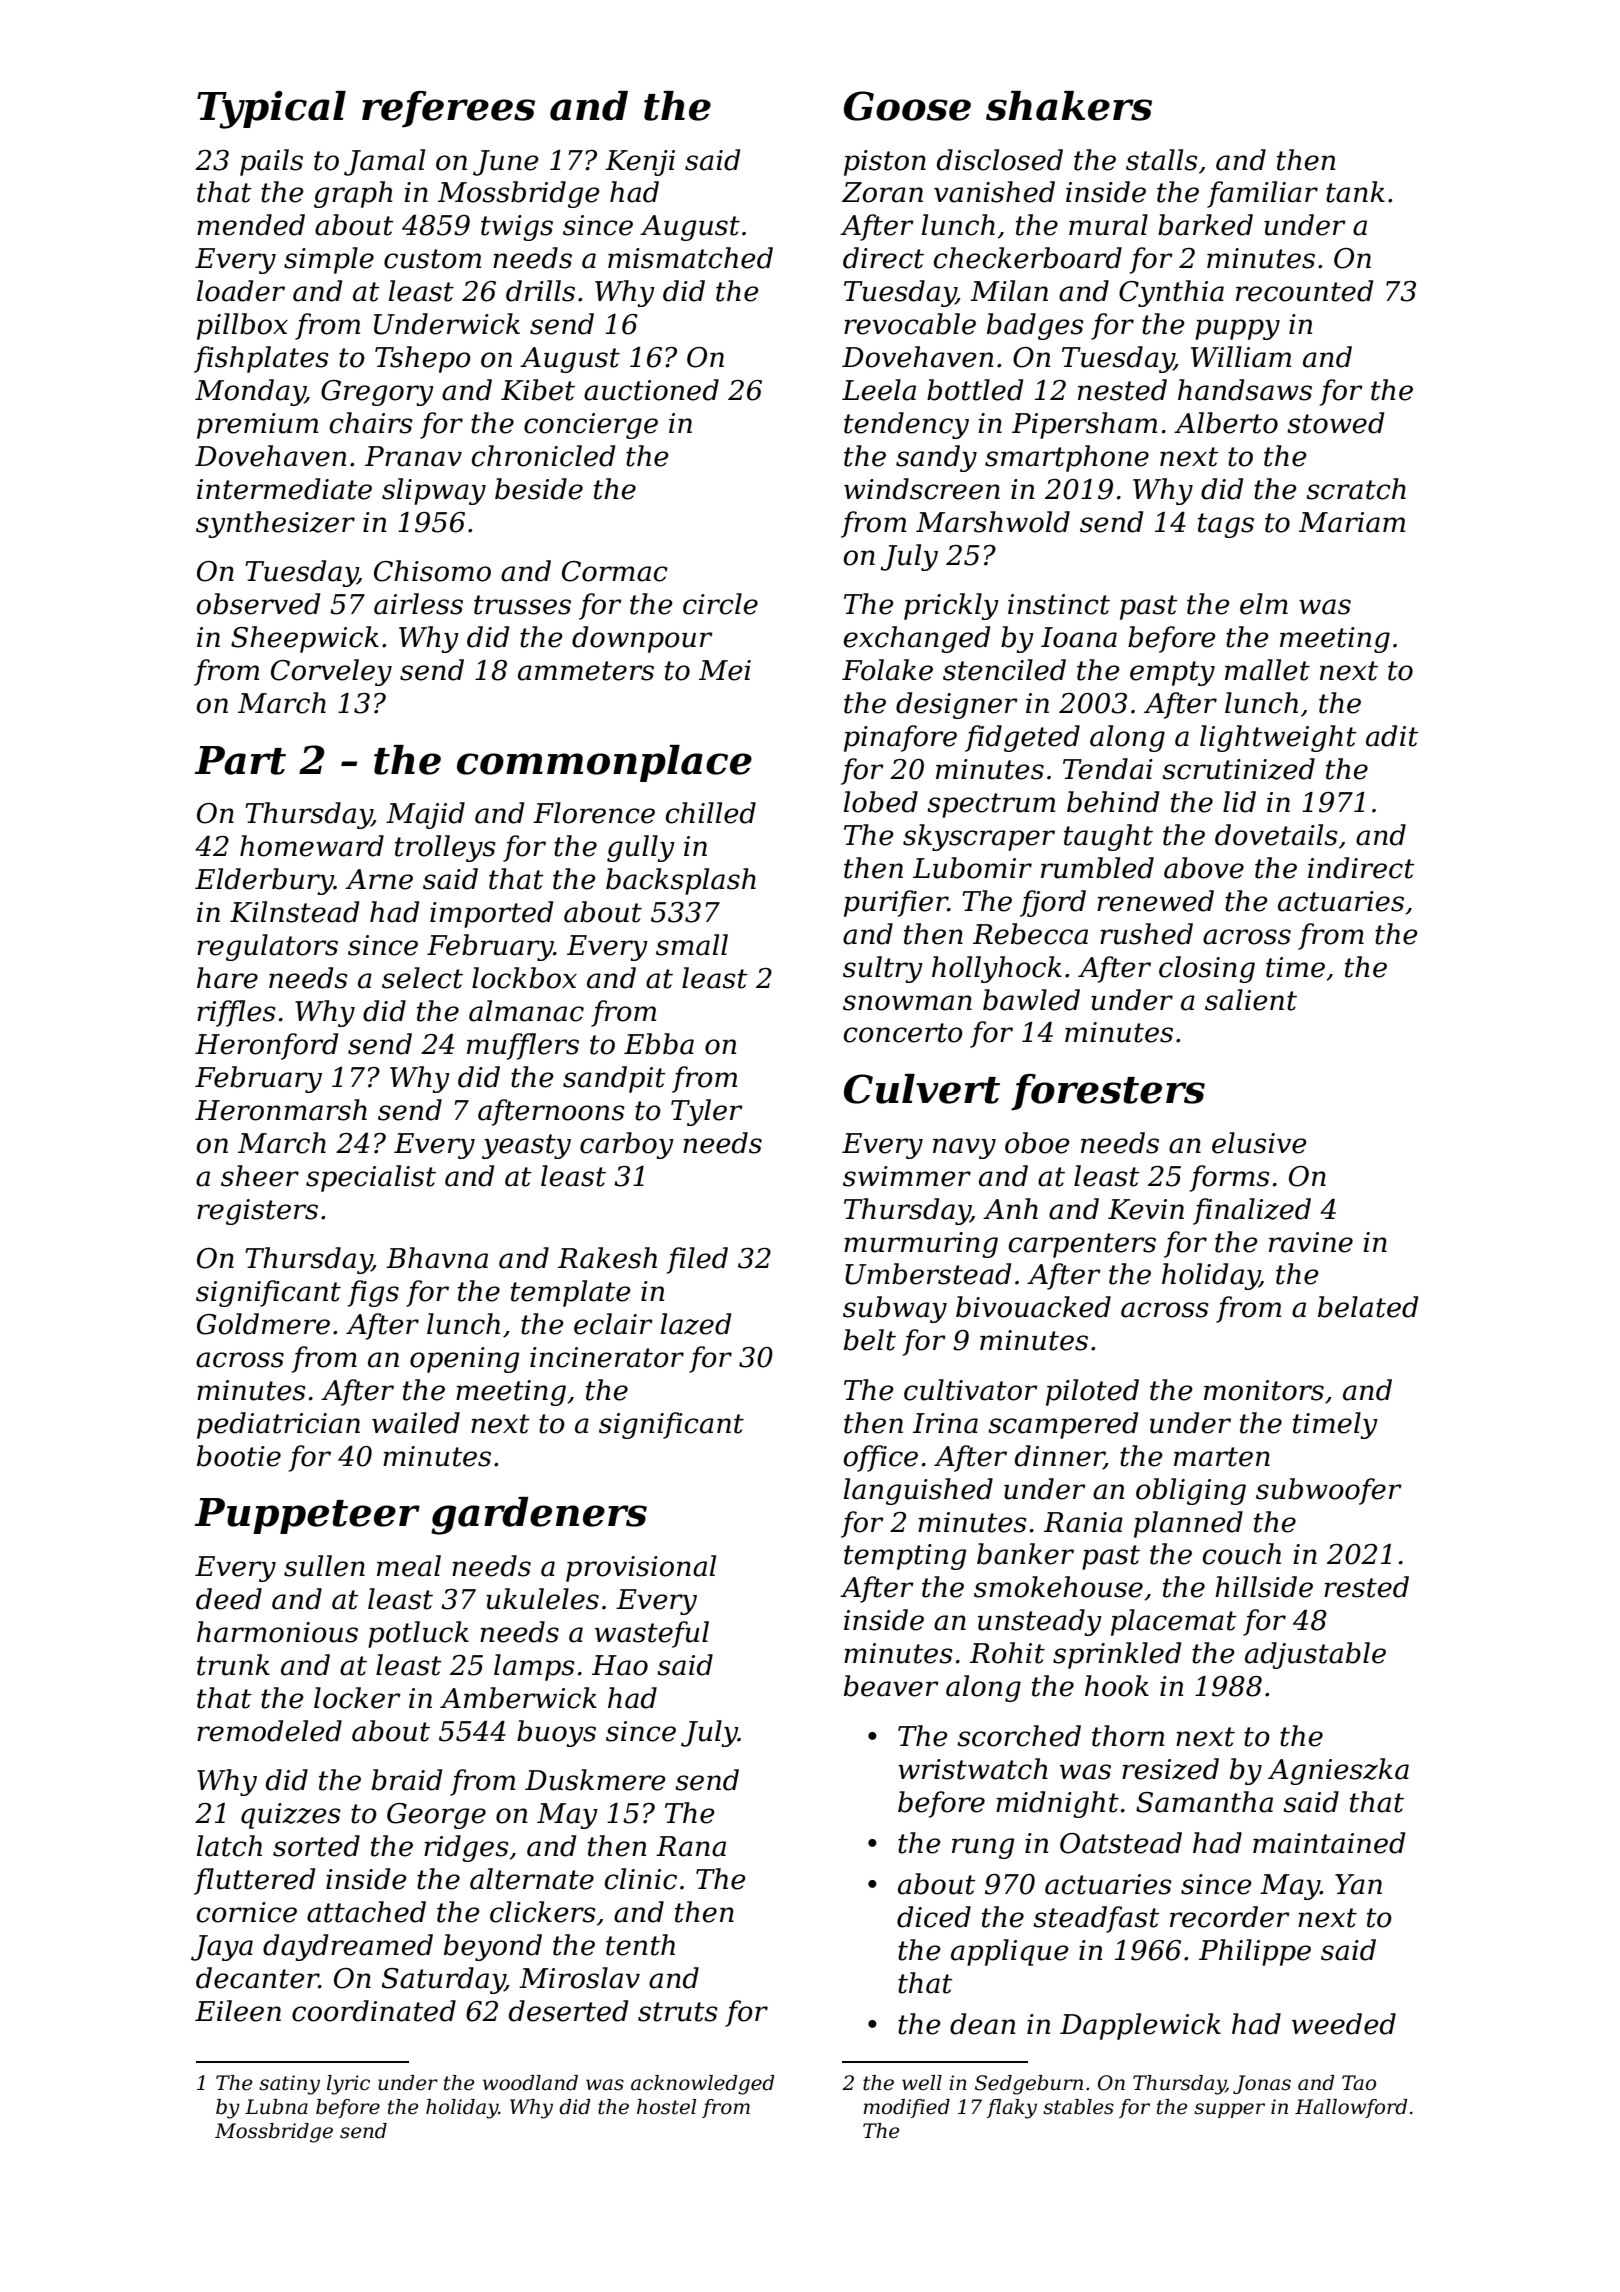 The height and width of the image is (2292, 1620). What do you see at coordinates (934, 1917) in the image?
I see `diced` at bounding box center [934, 1917].
